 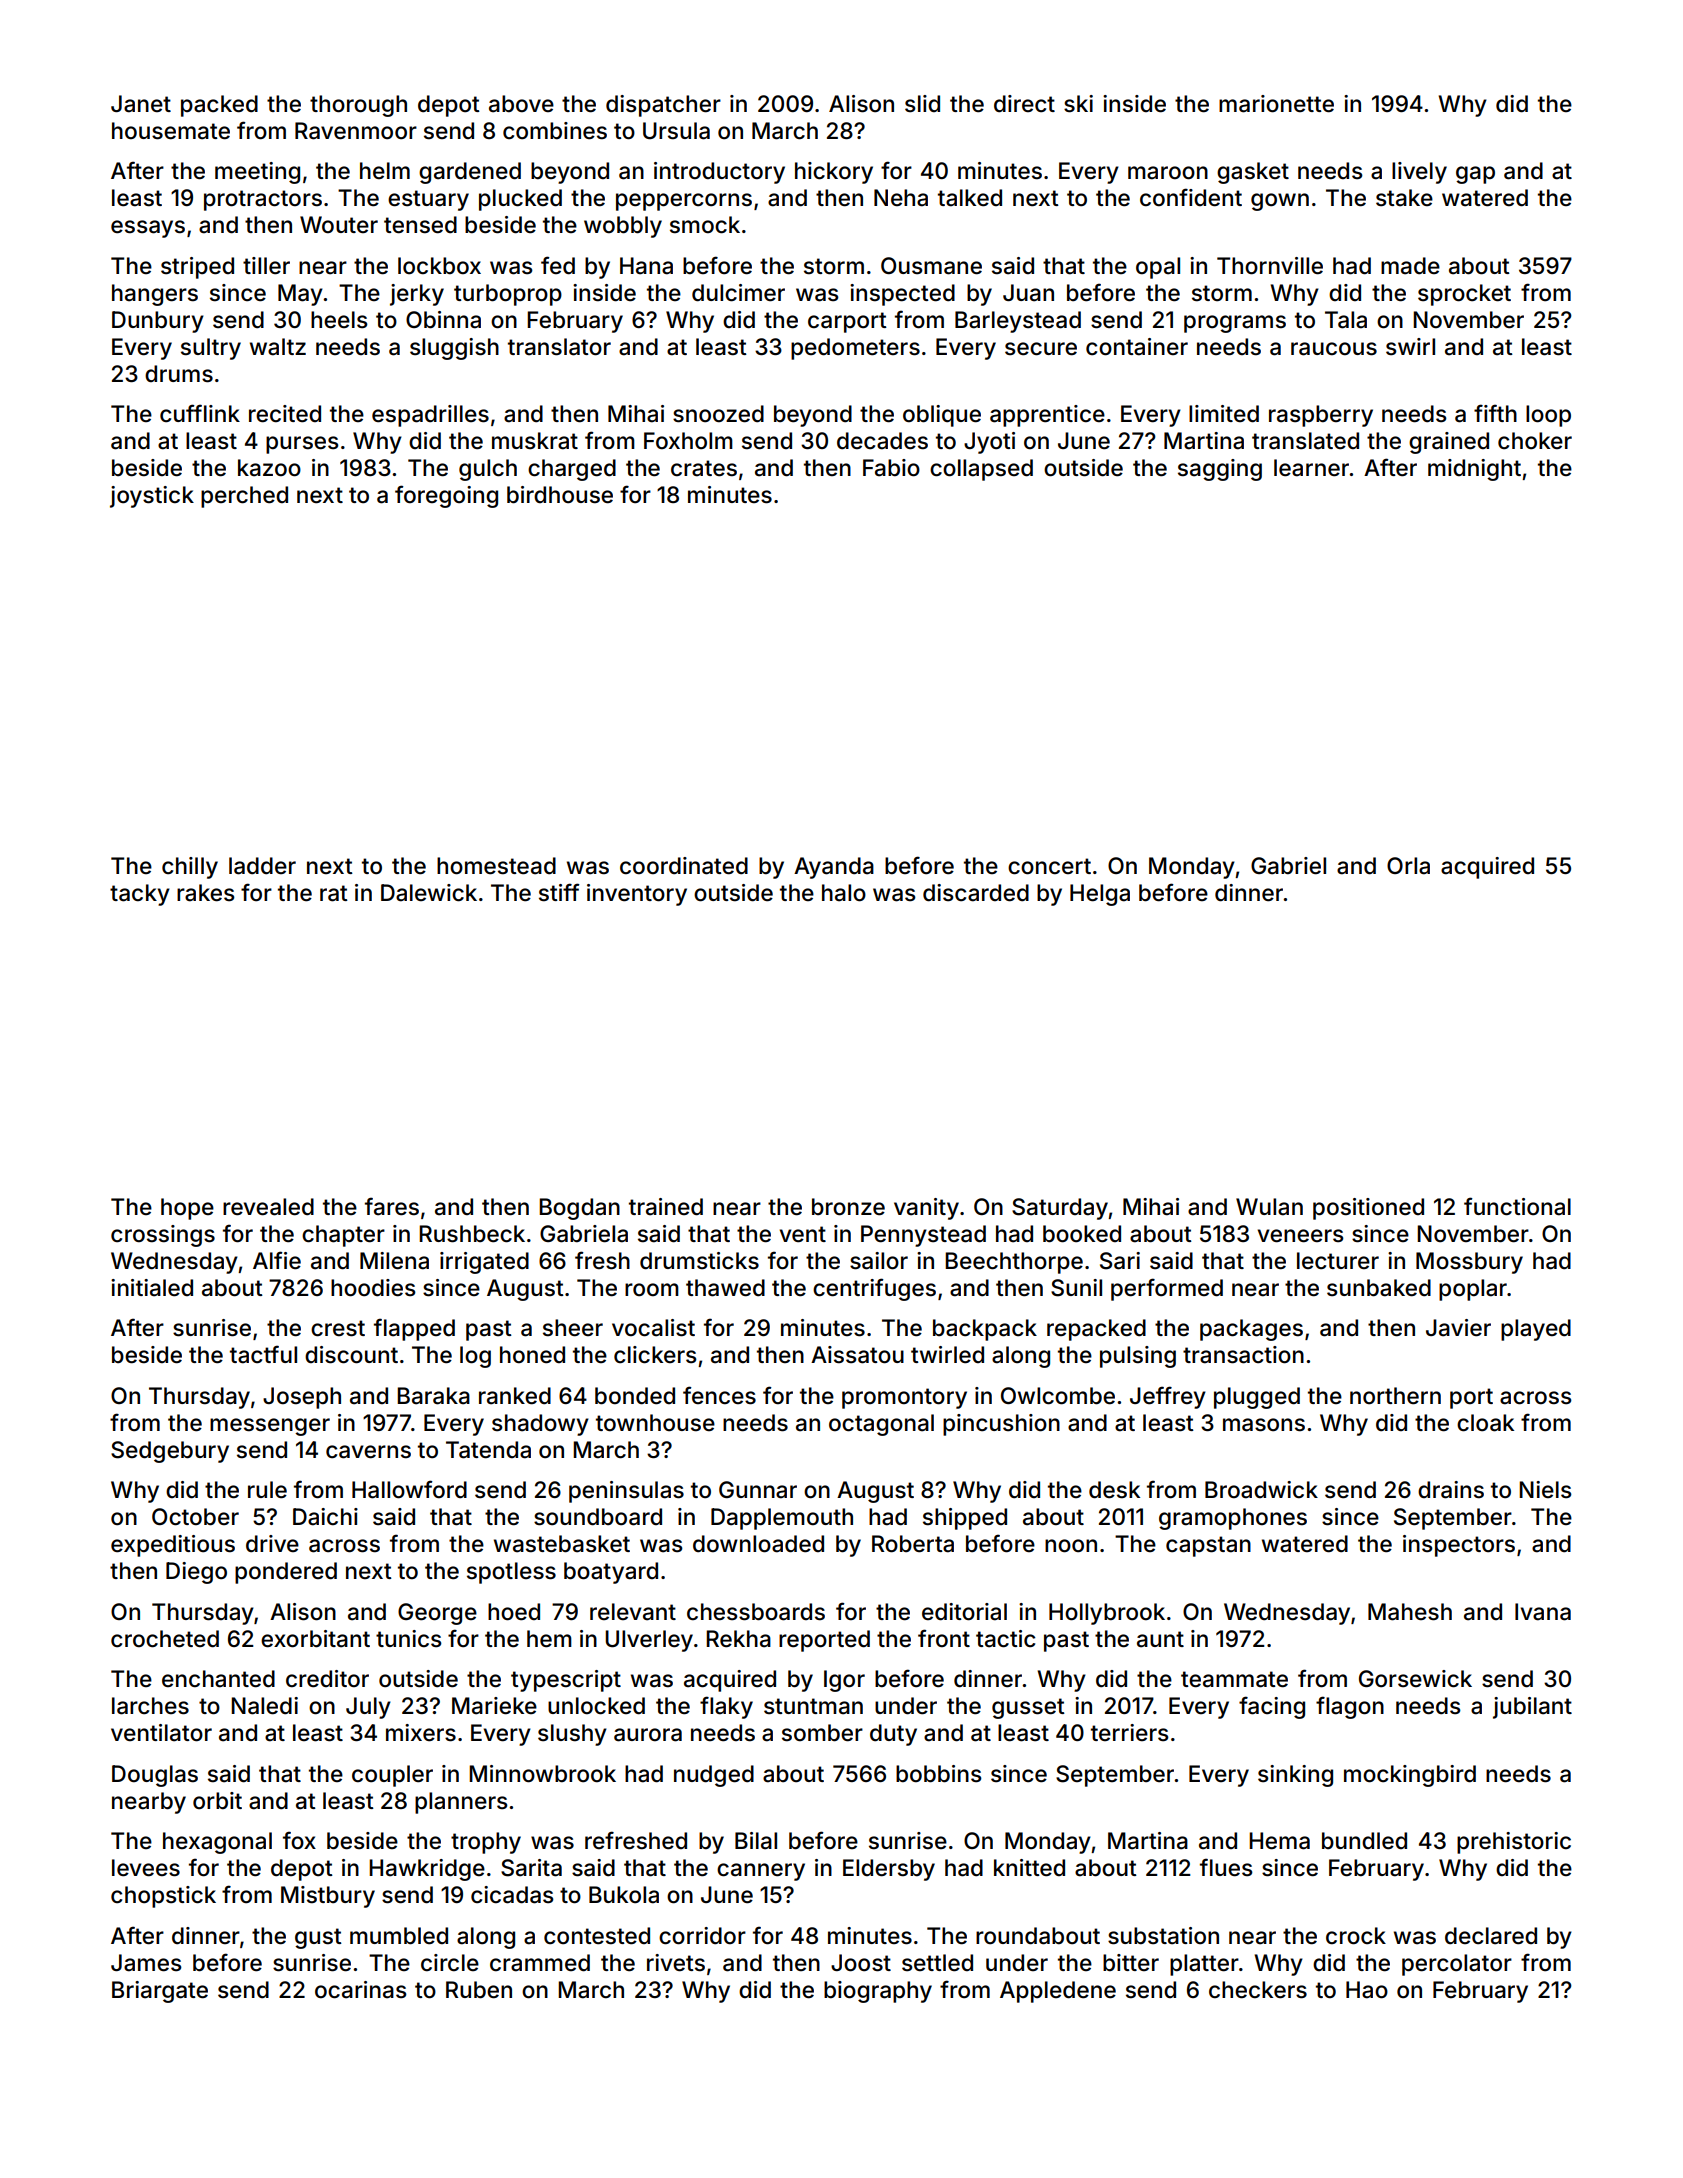 I want to click on midnight, so click(x=1474, y=470).
